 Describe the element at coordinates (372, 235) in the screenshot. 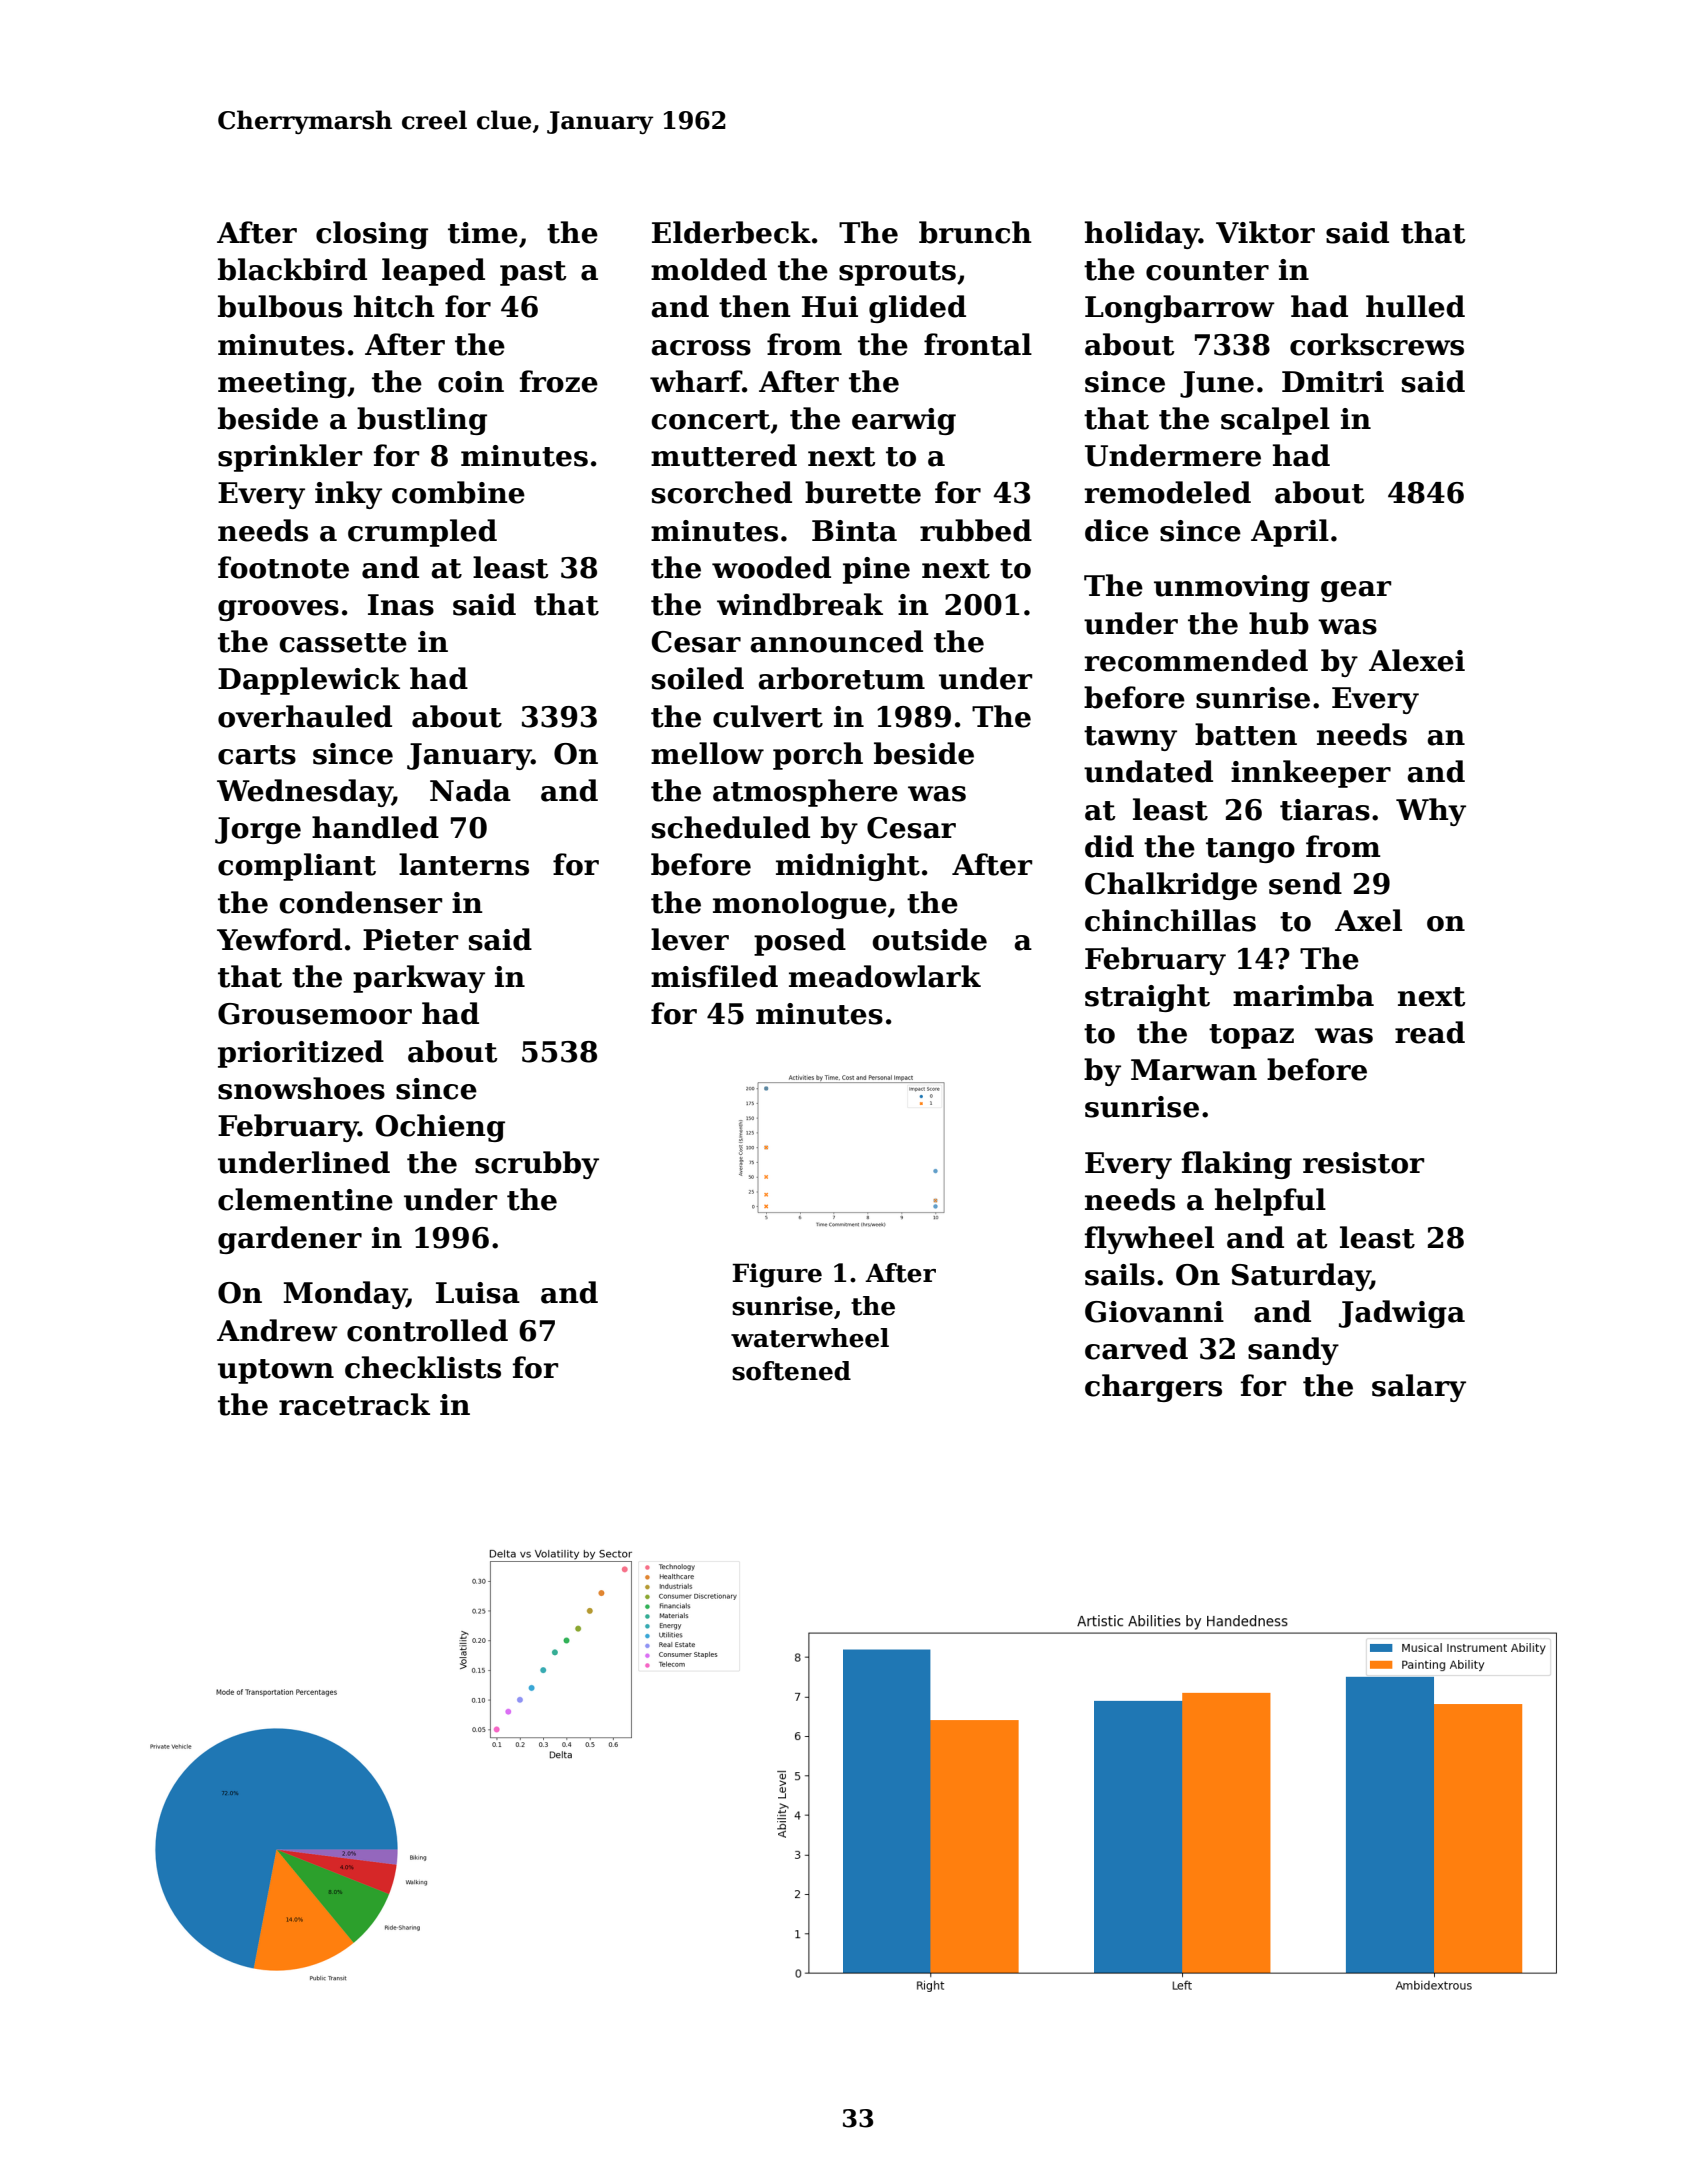

I see `closing` at that location.
